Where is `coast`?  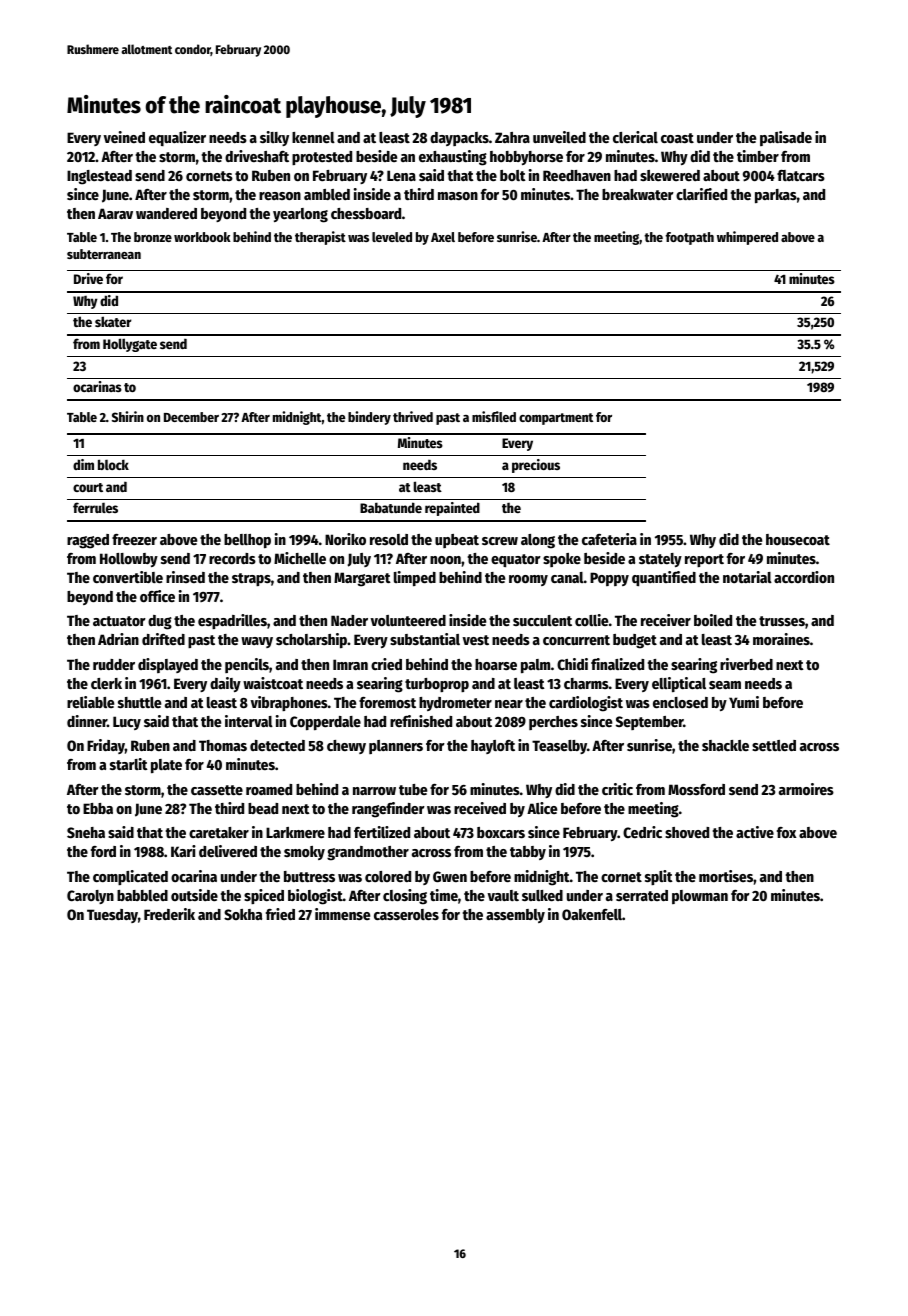
coast is located at coordinates (677, 138).
